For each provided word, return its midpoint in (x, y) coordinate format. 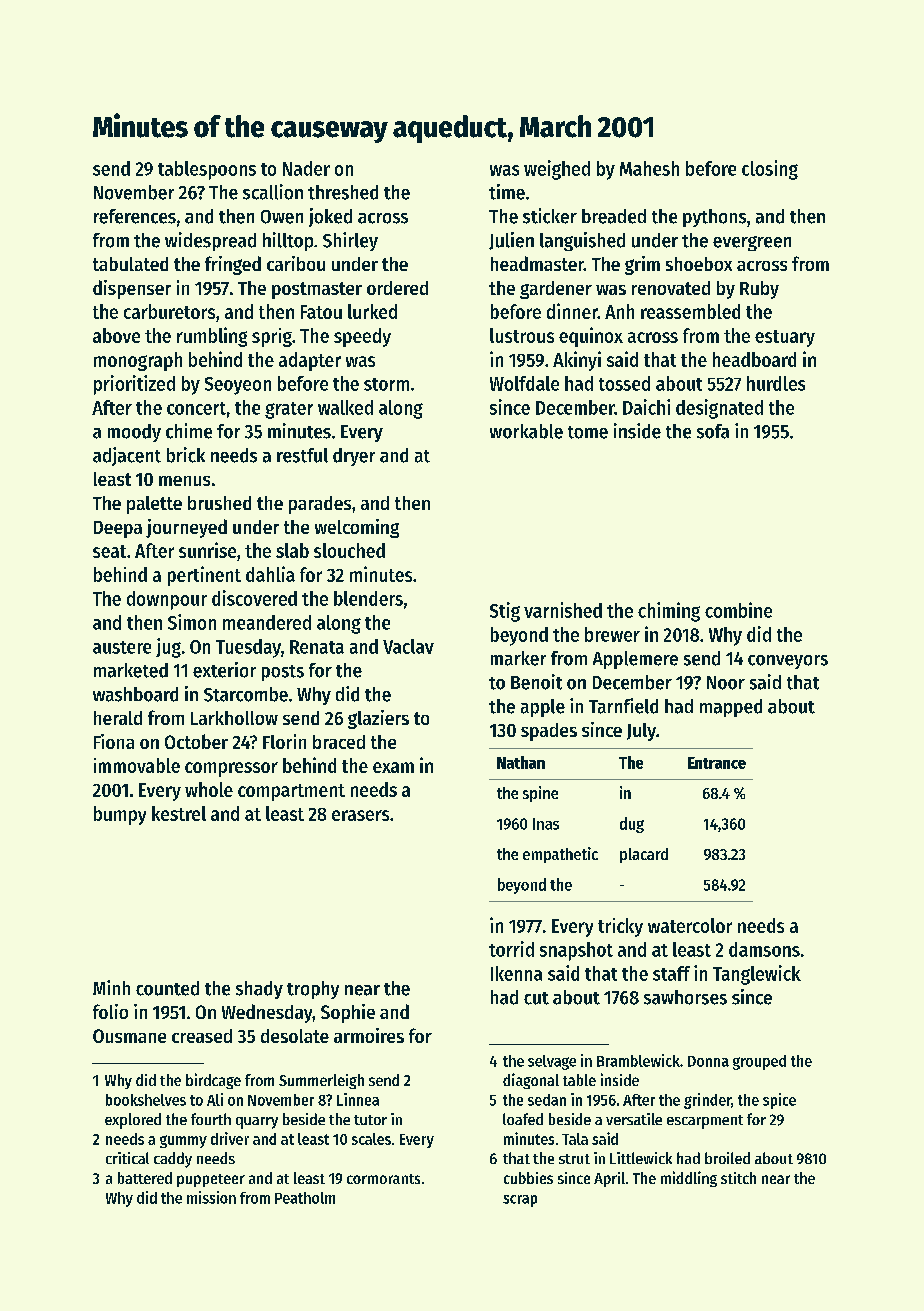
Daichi (646, 407)
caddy (173, 1160)
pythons (714, 218)
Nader (306, 168)
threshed (343, 192)
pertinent (204, 576)
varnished (563, 610)
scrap (520, 1201)
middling (689, 1179)
